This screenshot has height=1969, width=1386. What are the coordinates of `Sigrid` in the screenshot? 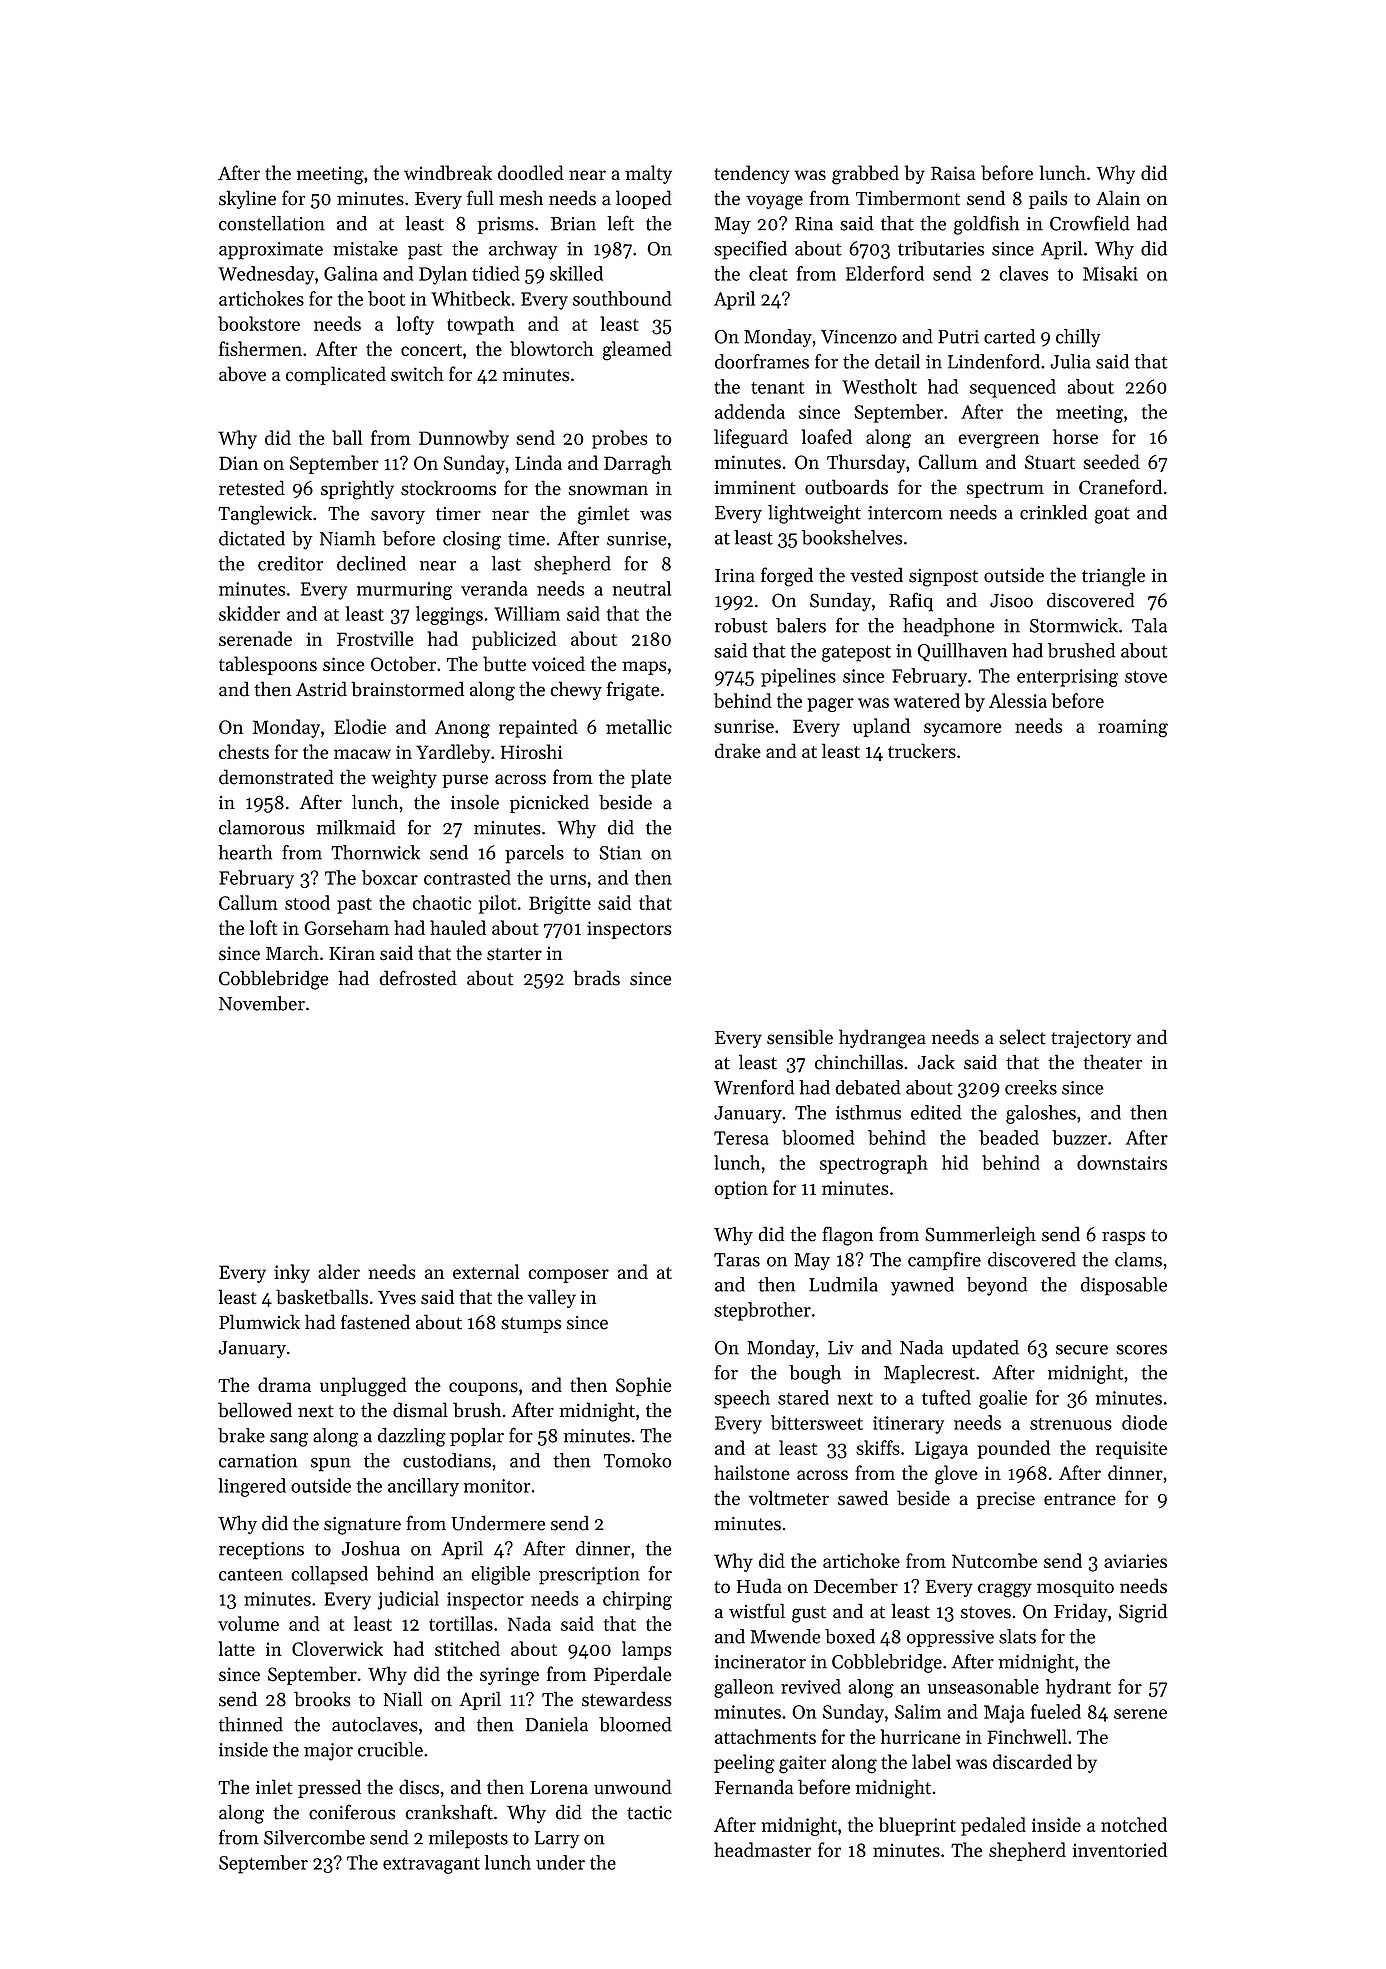 It's located at (1143, 1613).
